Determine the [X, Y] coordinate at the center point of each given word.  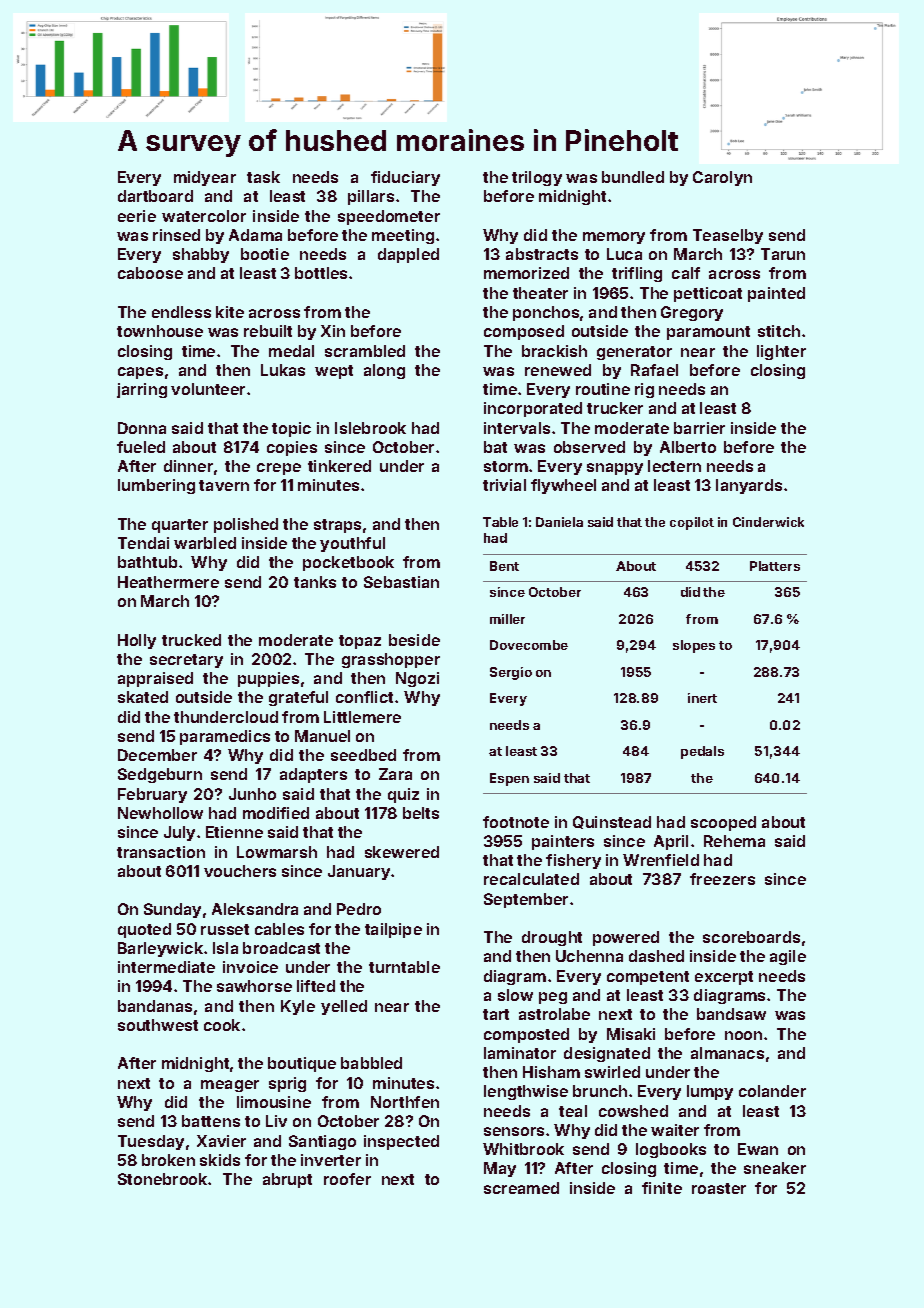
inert [702, 698]
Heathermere [168, 582]
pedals [702, 752]
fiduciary [405, 178]
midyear [205, 178]
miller [507, 619]
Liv [276, 1121]
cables [279, 929]
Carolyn [722, 178]
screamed [521, 1188]
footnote [516, 822]
